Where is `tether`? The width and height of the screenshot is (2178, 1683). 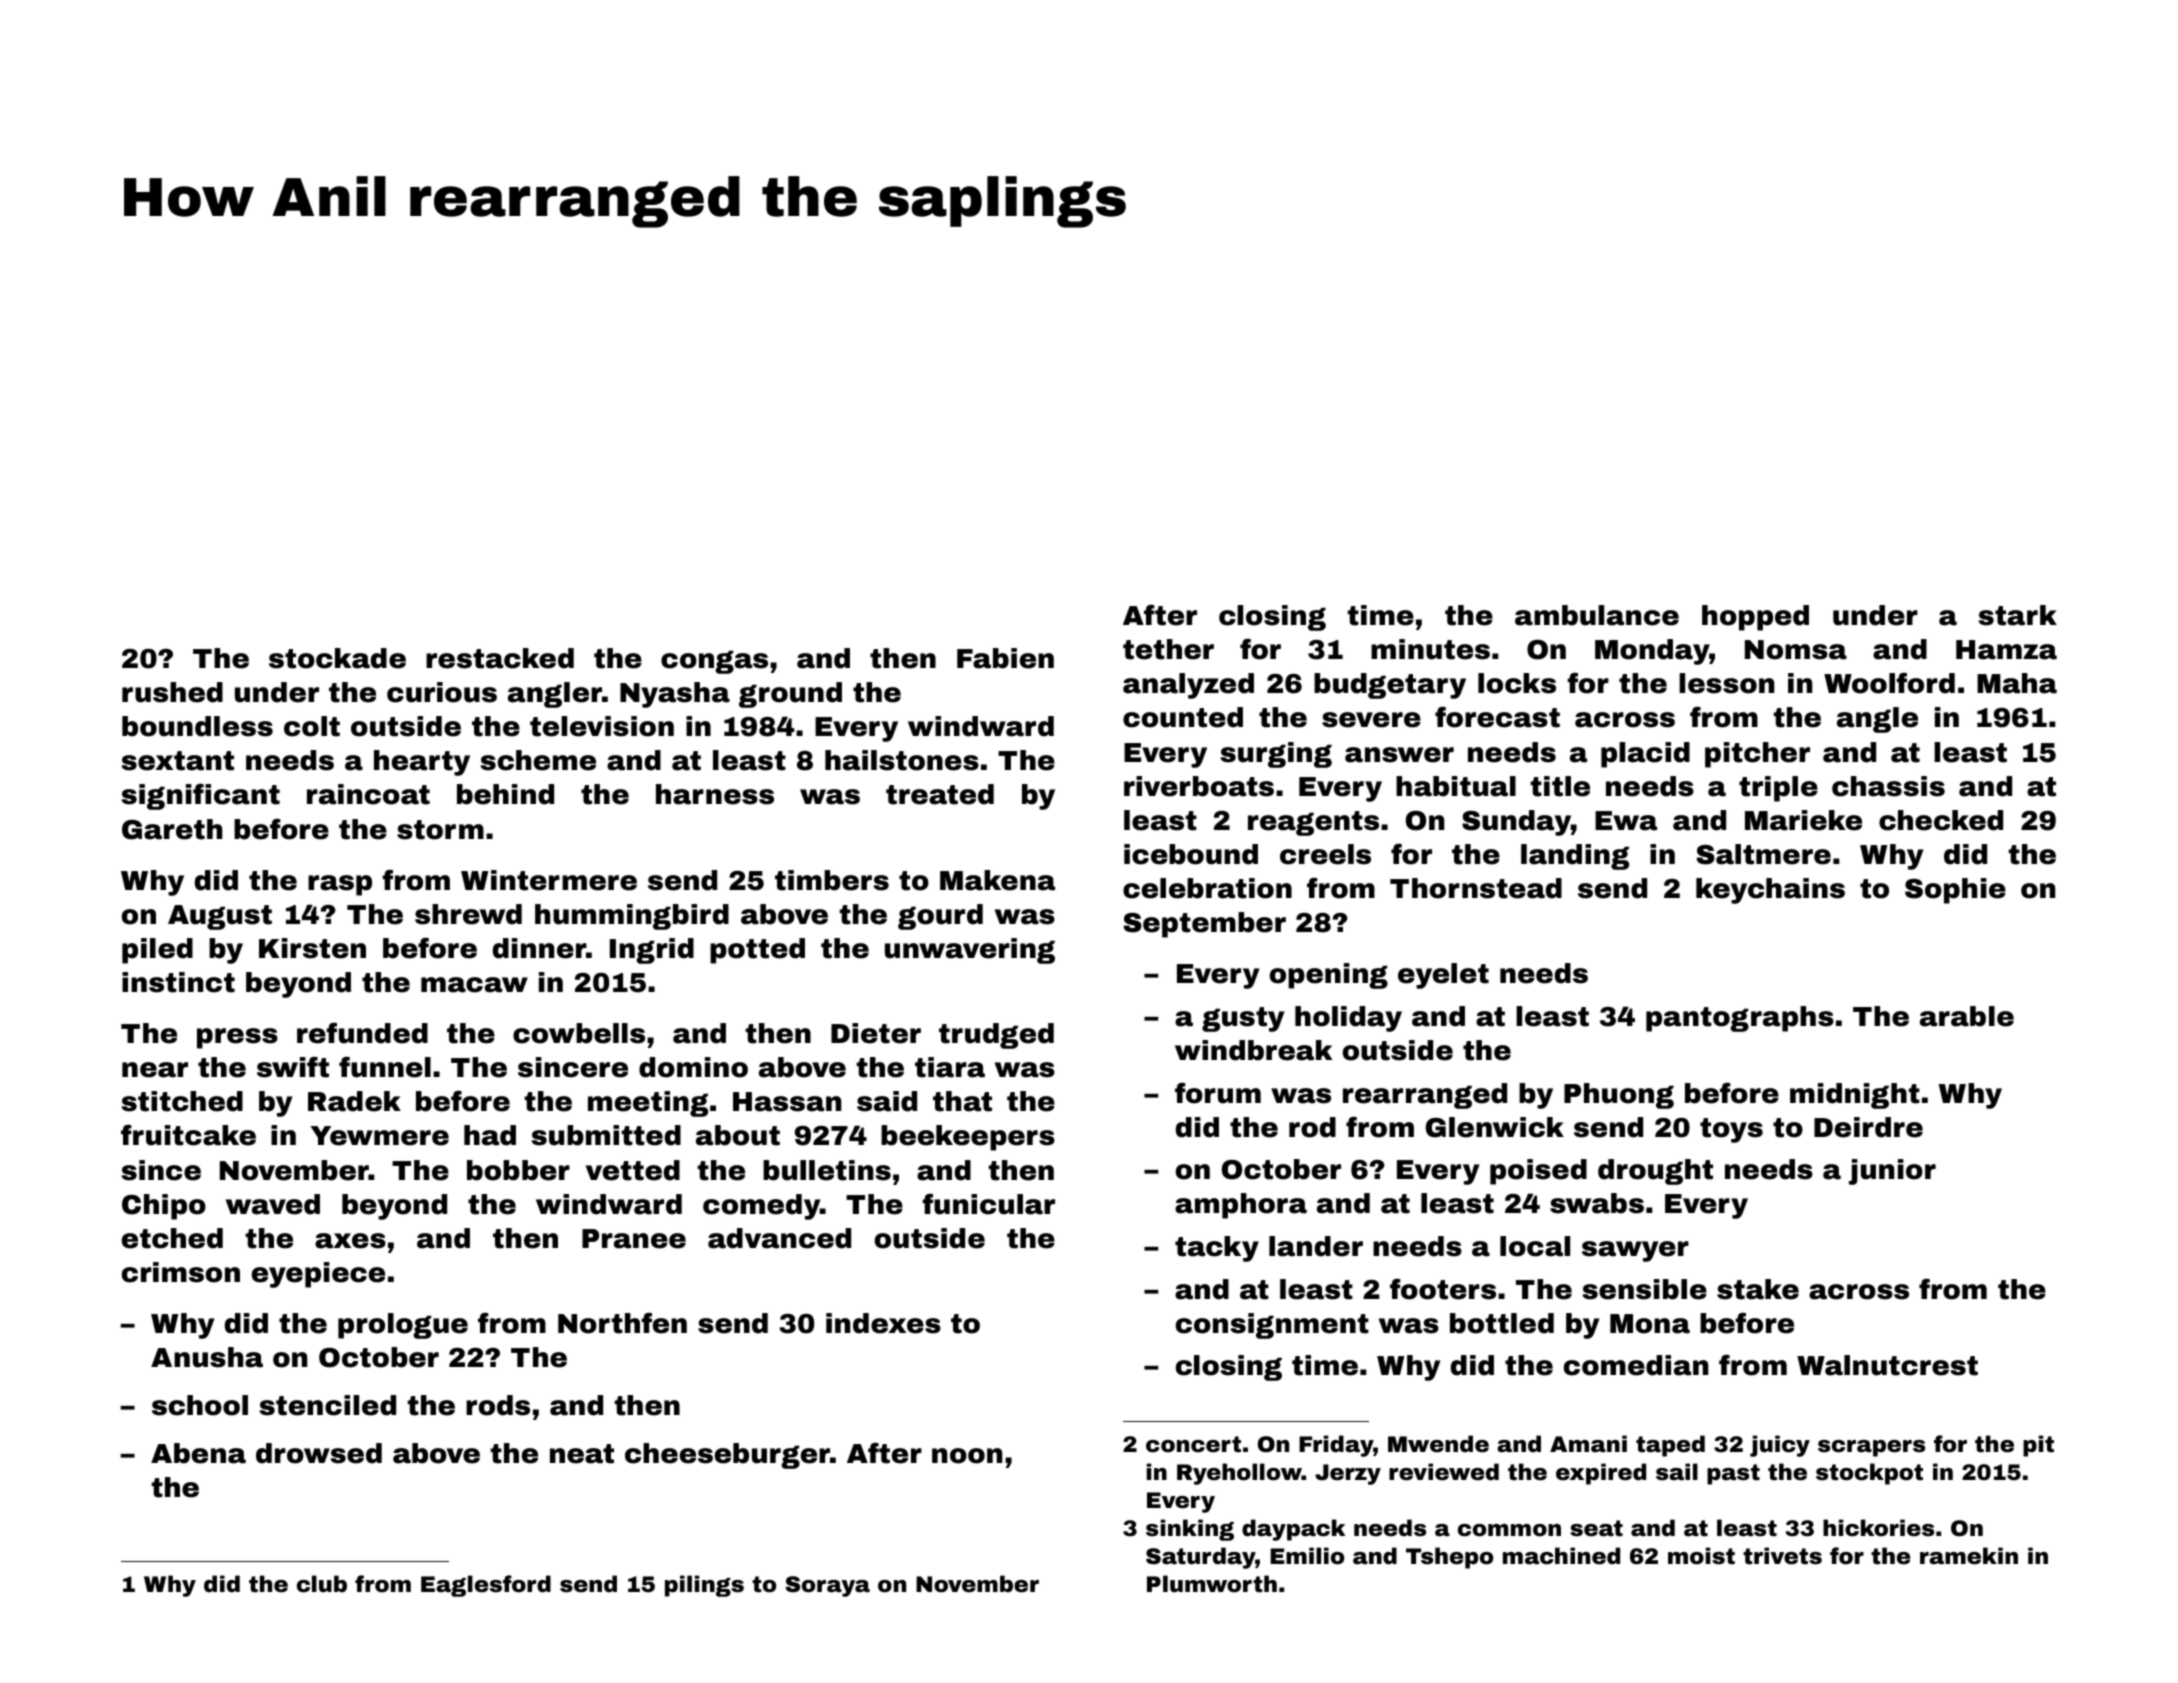 tether is located at coordinates (1168, 649).
